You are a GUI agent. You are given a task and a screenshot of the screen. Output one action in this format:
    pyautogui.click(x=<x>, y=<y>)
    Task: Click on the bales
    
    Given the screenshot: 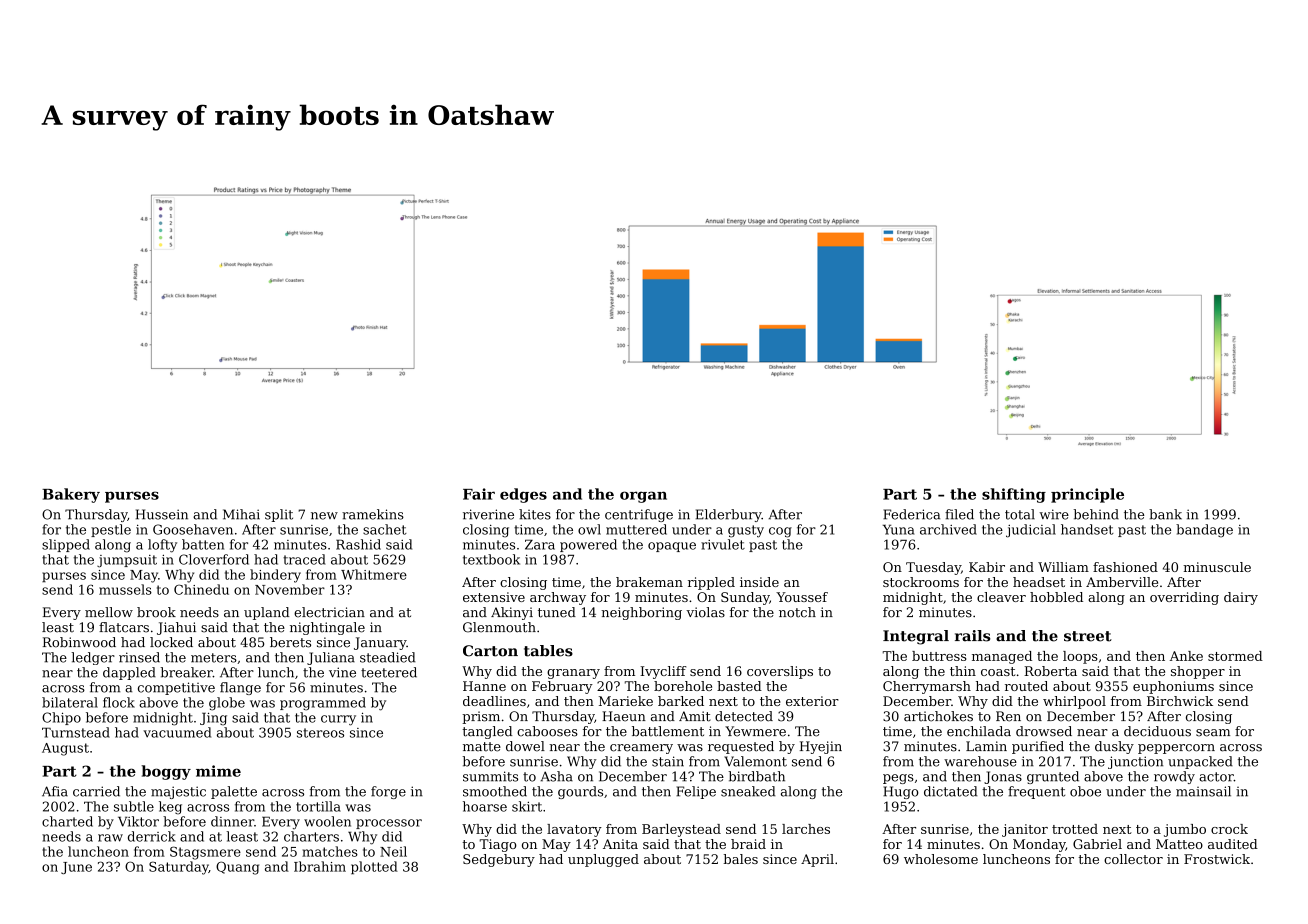 What is the action you would take?
    pyautogui.click(x=740, y=859)
